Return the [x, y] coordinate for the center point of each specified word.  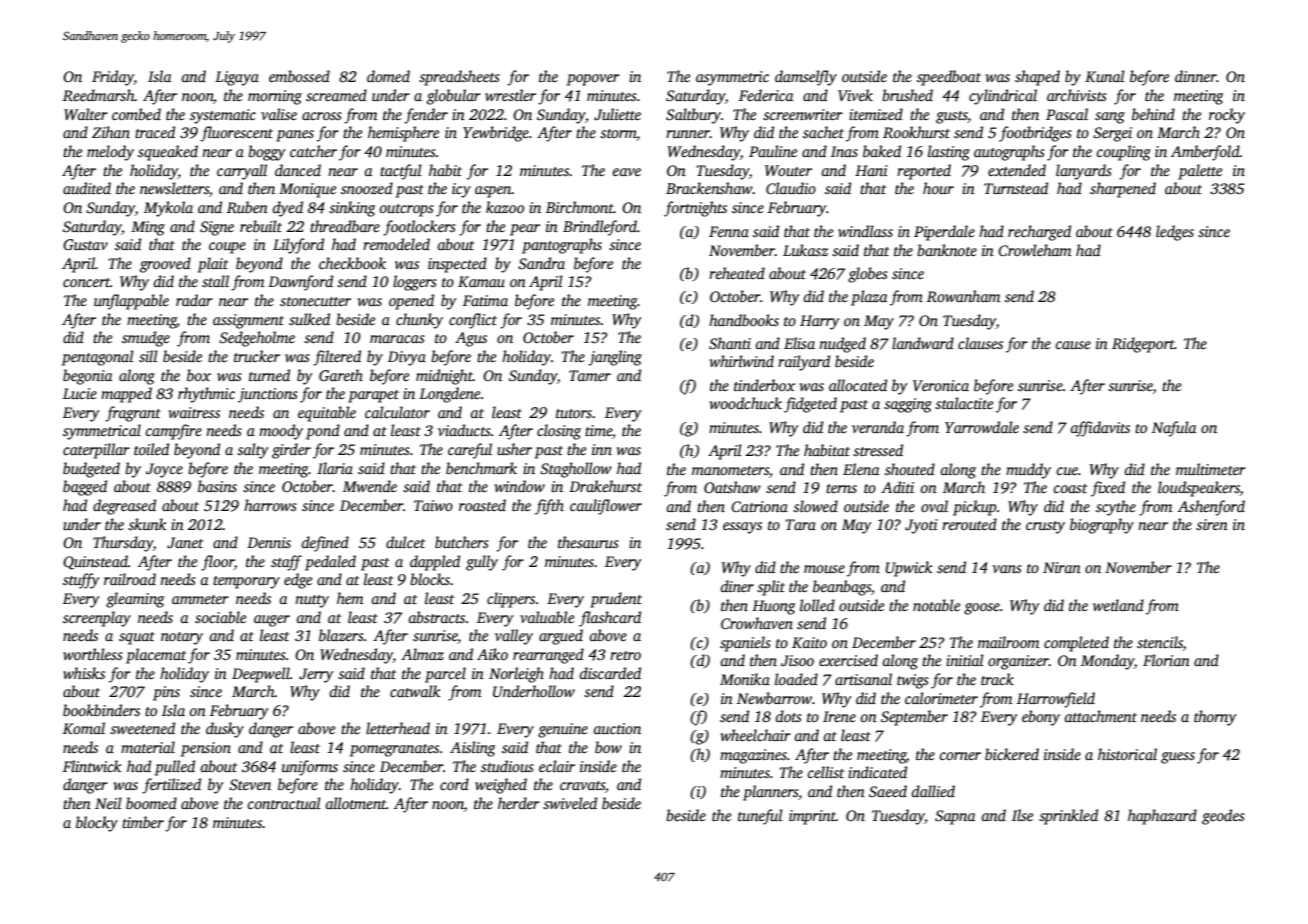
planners [770, 793]
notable [936, 605]
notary [182, 638]
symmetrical [102, 432]
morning [275, 97]
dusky [225, 730]
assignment [248, 321]
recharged [1039, 233]
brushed [907, 95]
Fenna [729, 231]
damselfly [806, 78]
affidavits [1100, 429]
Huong [774, 607]
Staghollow [576, 470]
